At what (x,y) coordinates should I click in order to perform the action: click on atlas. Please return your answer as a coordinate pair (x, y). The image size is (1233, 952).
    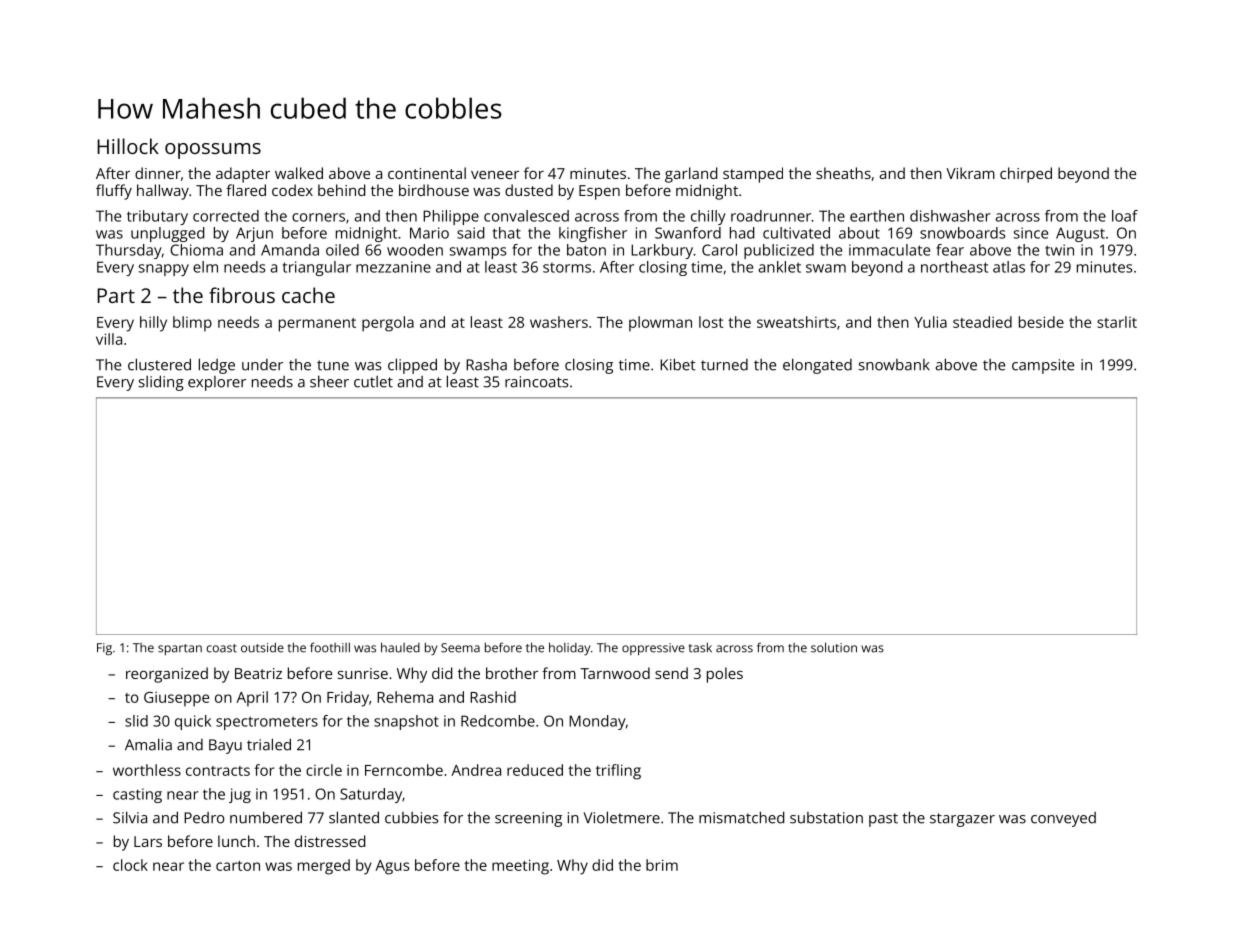
    Looking at the image, I should click on (1009, 267).
